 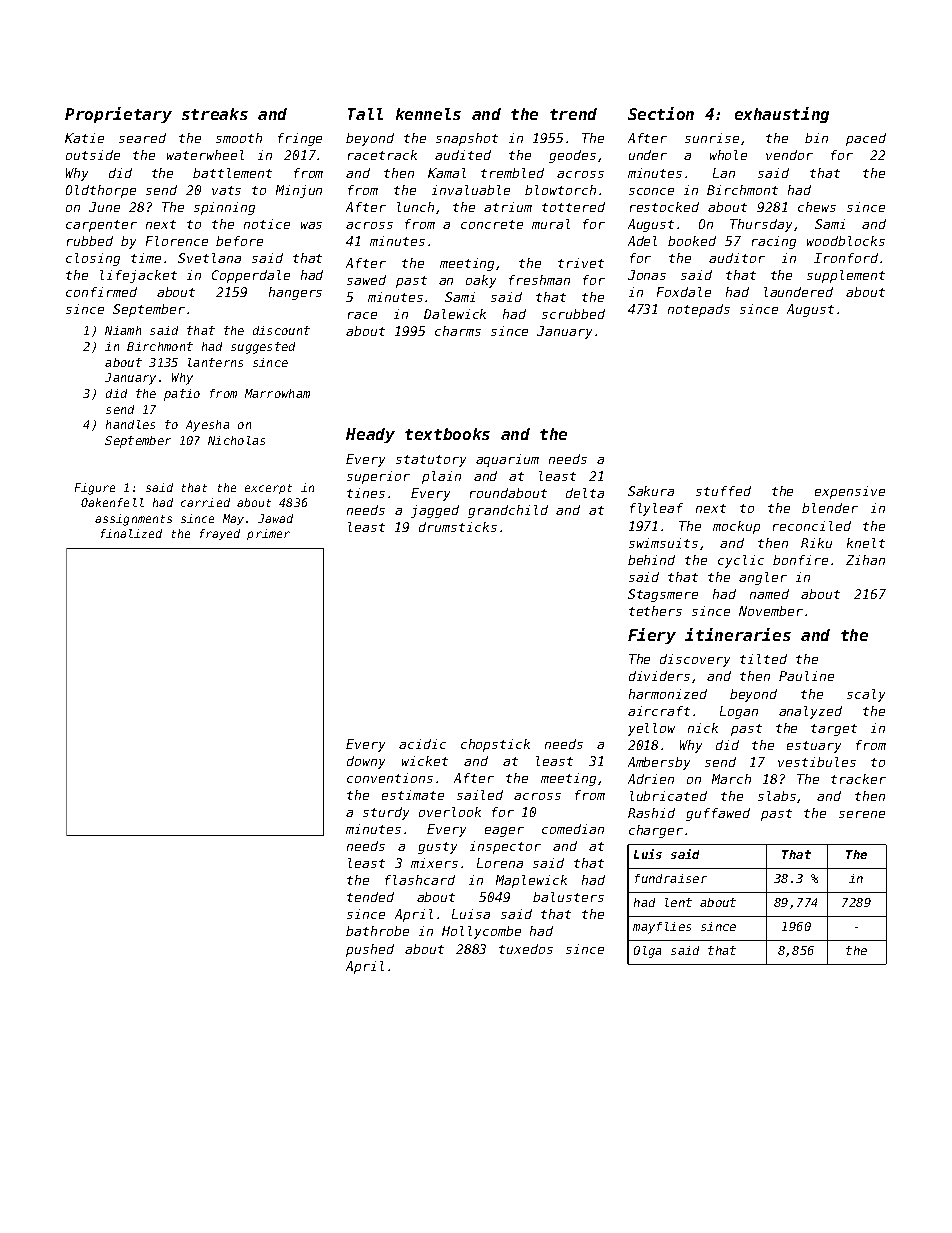 I want to click on notepads, so click(x=699, y=310).
